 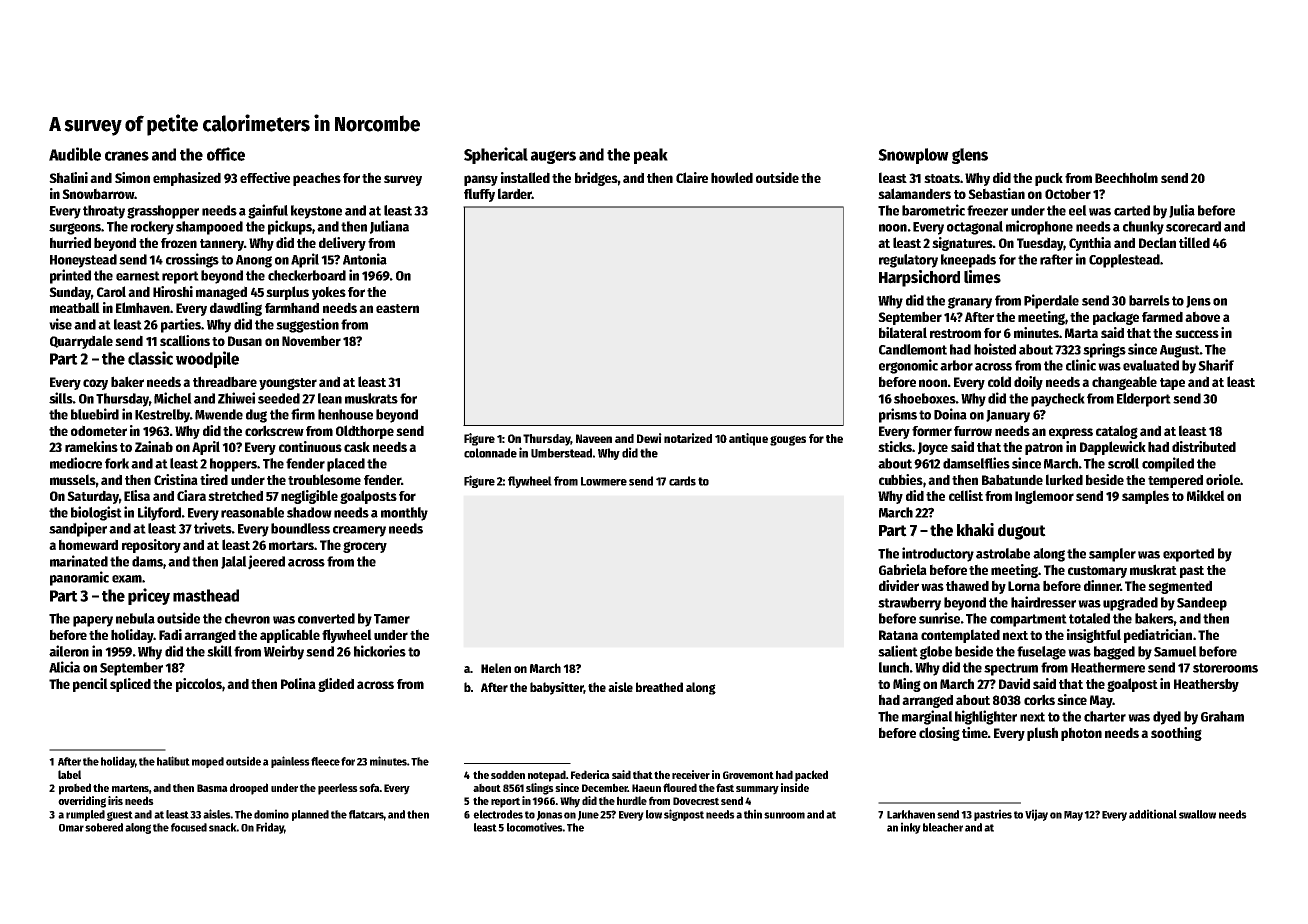 I want to click on highlighter, so click(x=986, y=717).
